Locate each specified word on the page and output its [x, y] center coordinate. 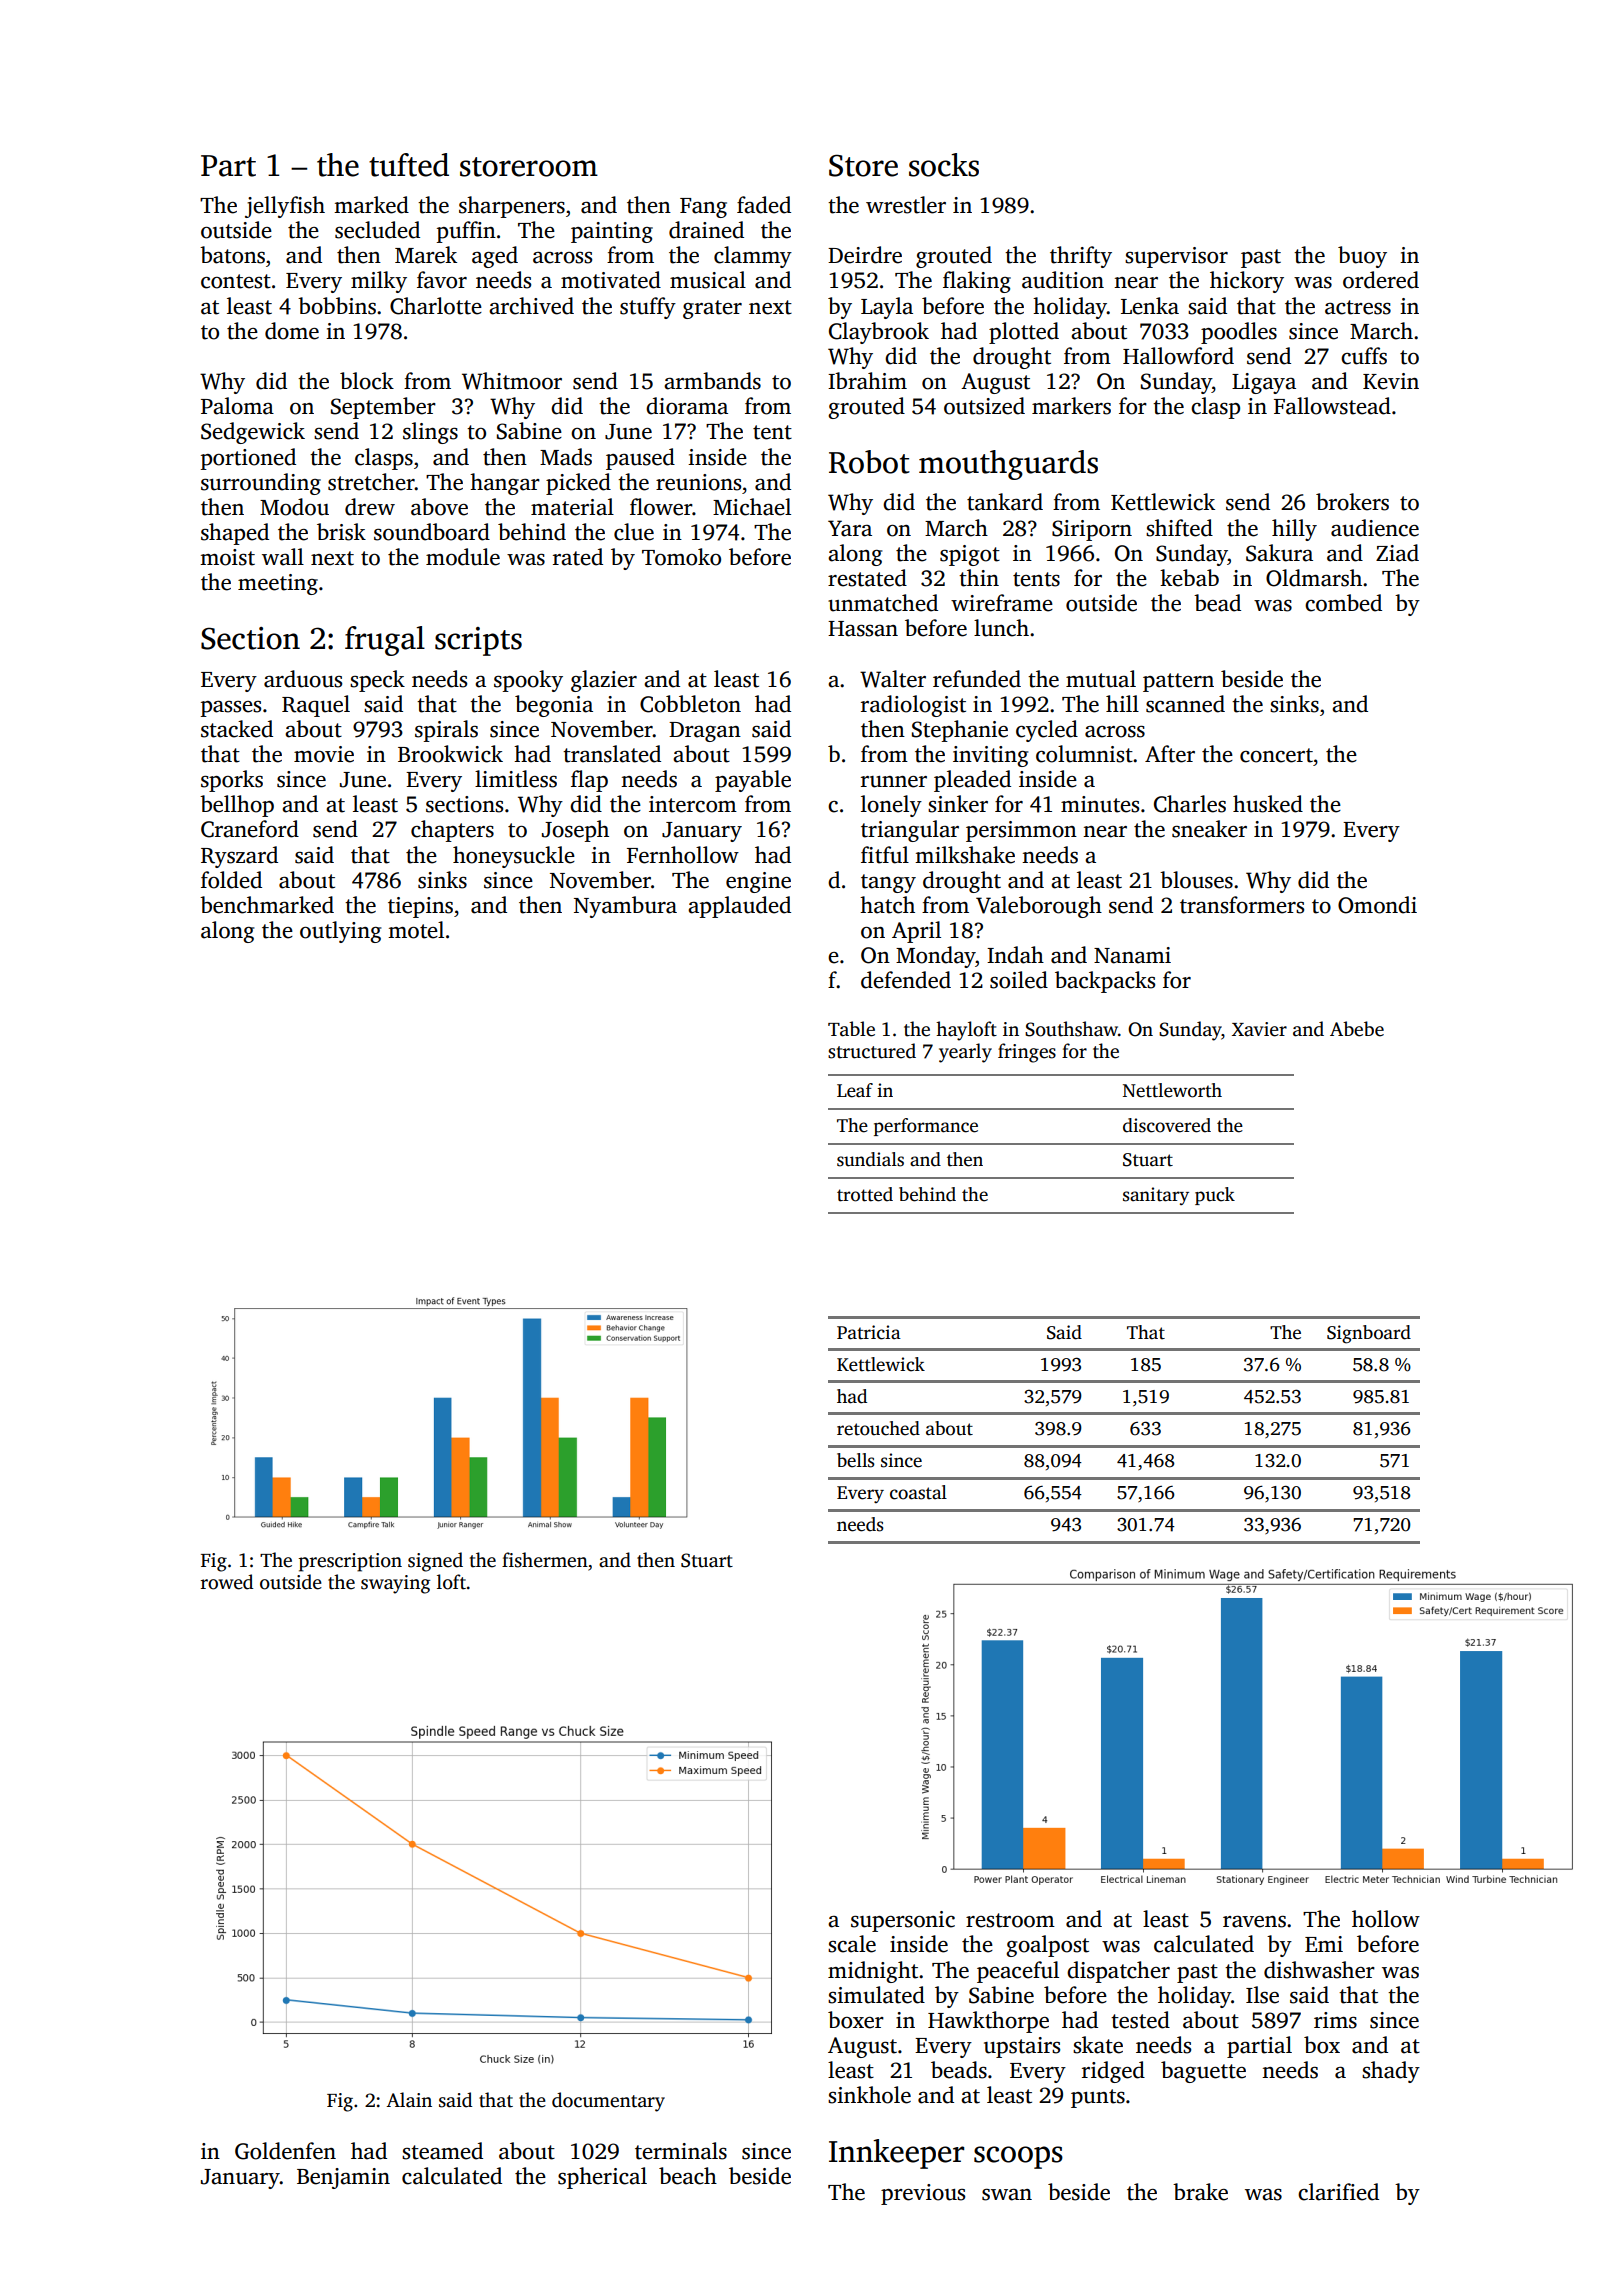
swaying [395, 1584]
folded [231, 880]
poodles [1239, 333]
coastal [918, 1492]
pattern [1178, 682]
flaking [977, 282]
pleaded [972, 781]
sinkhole [869, 2095]
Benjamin [343, 2178]
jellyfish [285, 207]
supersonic [903, 1921]
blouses [1196, 880]
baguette [1203, 2072]
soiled [1019, 980]
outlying [340, 932]
